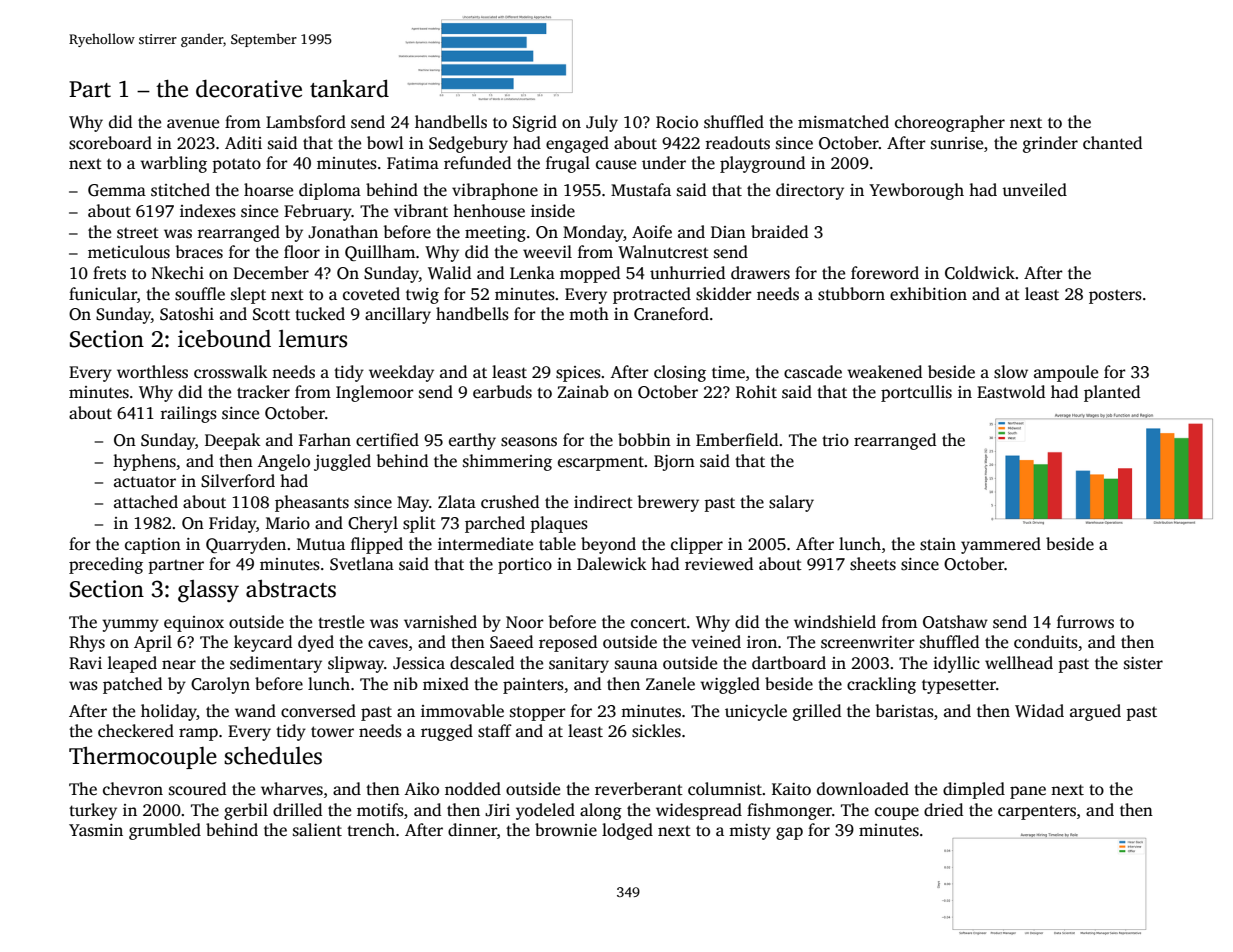 Image resolution: width=1233 pixels, height=952 pixels. What do you see at coordinates (291, 589) in the screenshot?
I see `abstracts` at bounding box center [291, 589].
